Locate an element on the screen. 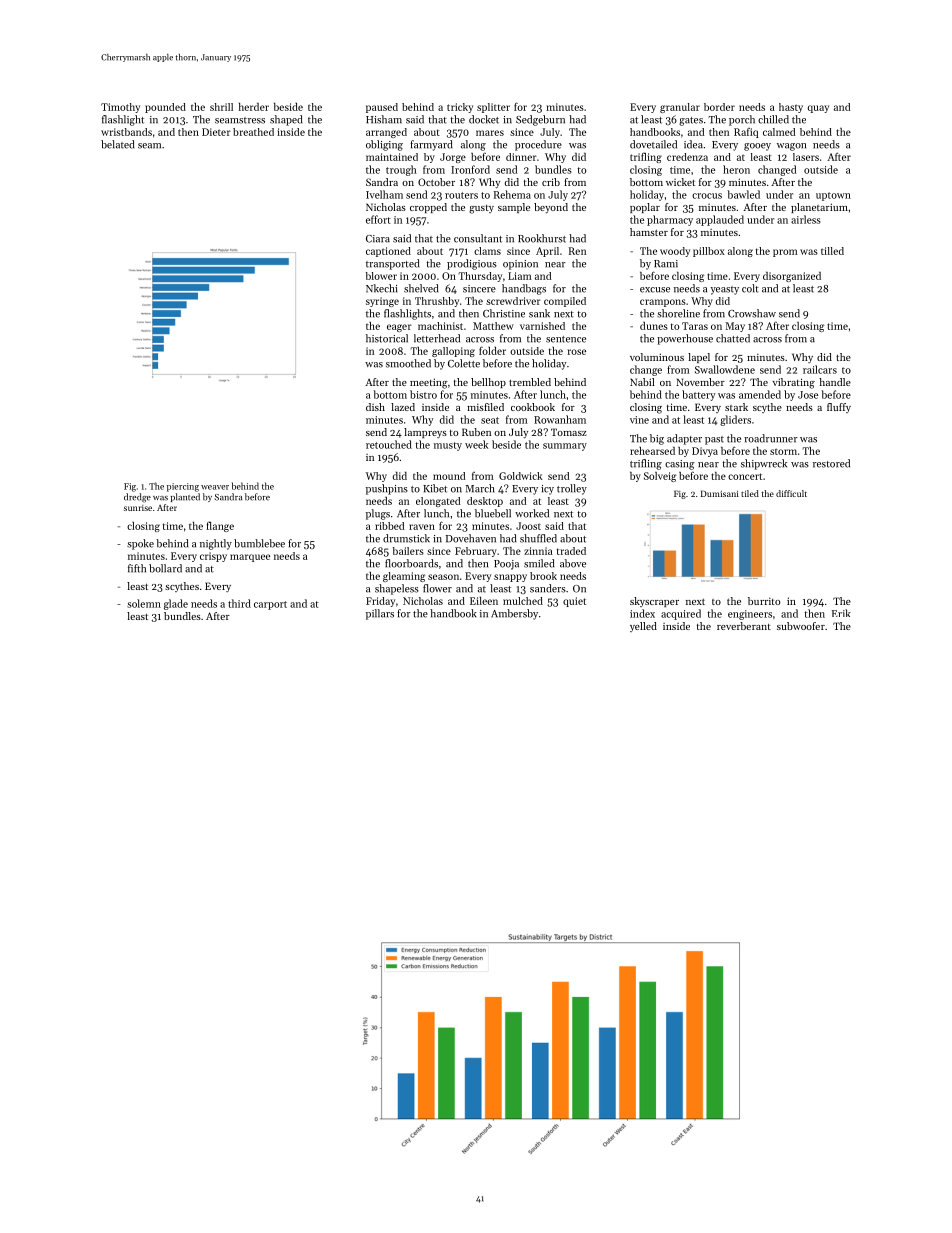  shrill is located at coordinates (221, 107).
